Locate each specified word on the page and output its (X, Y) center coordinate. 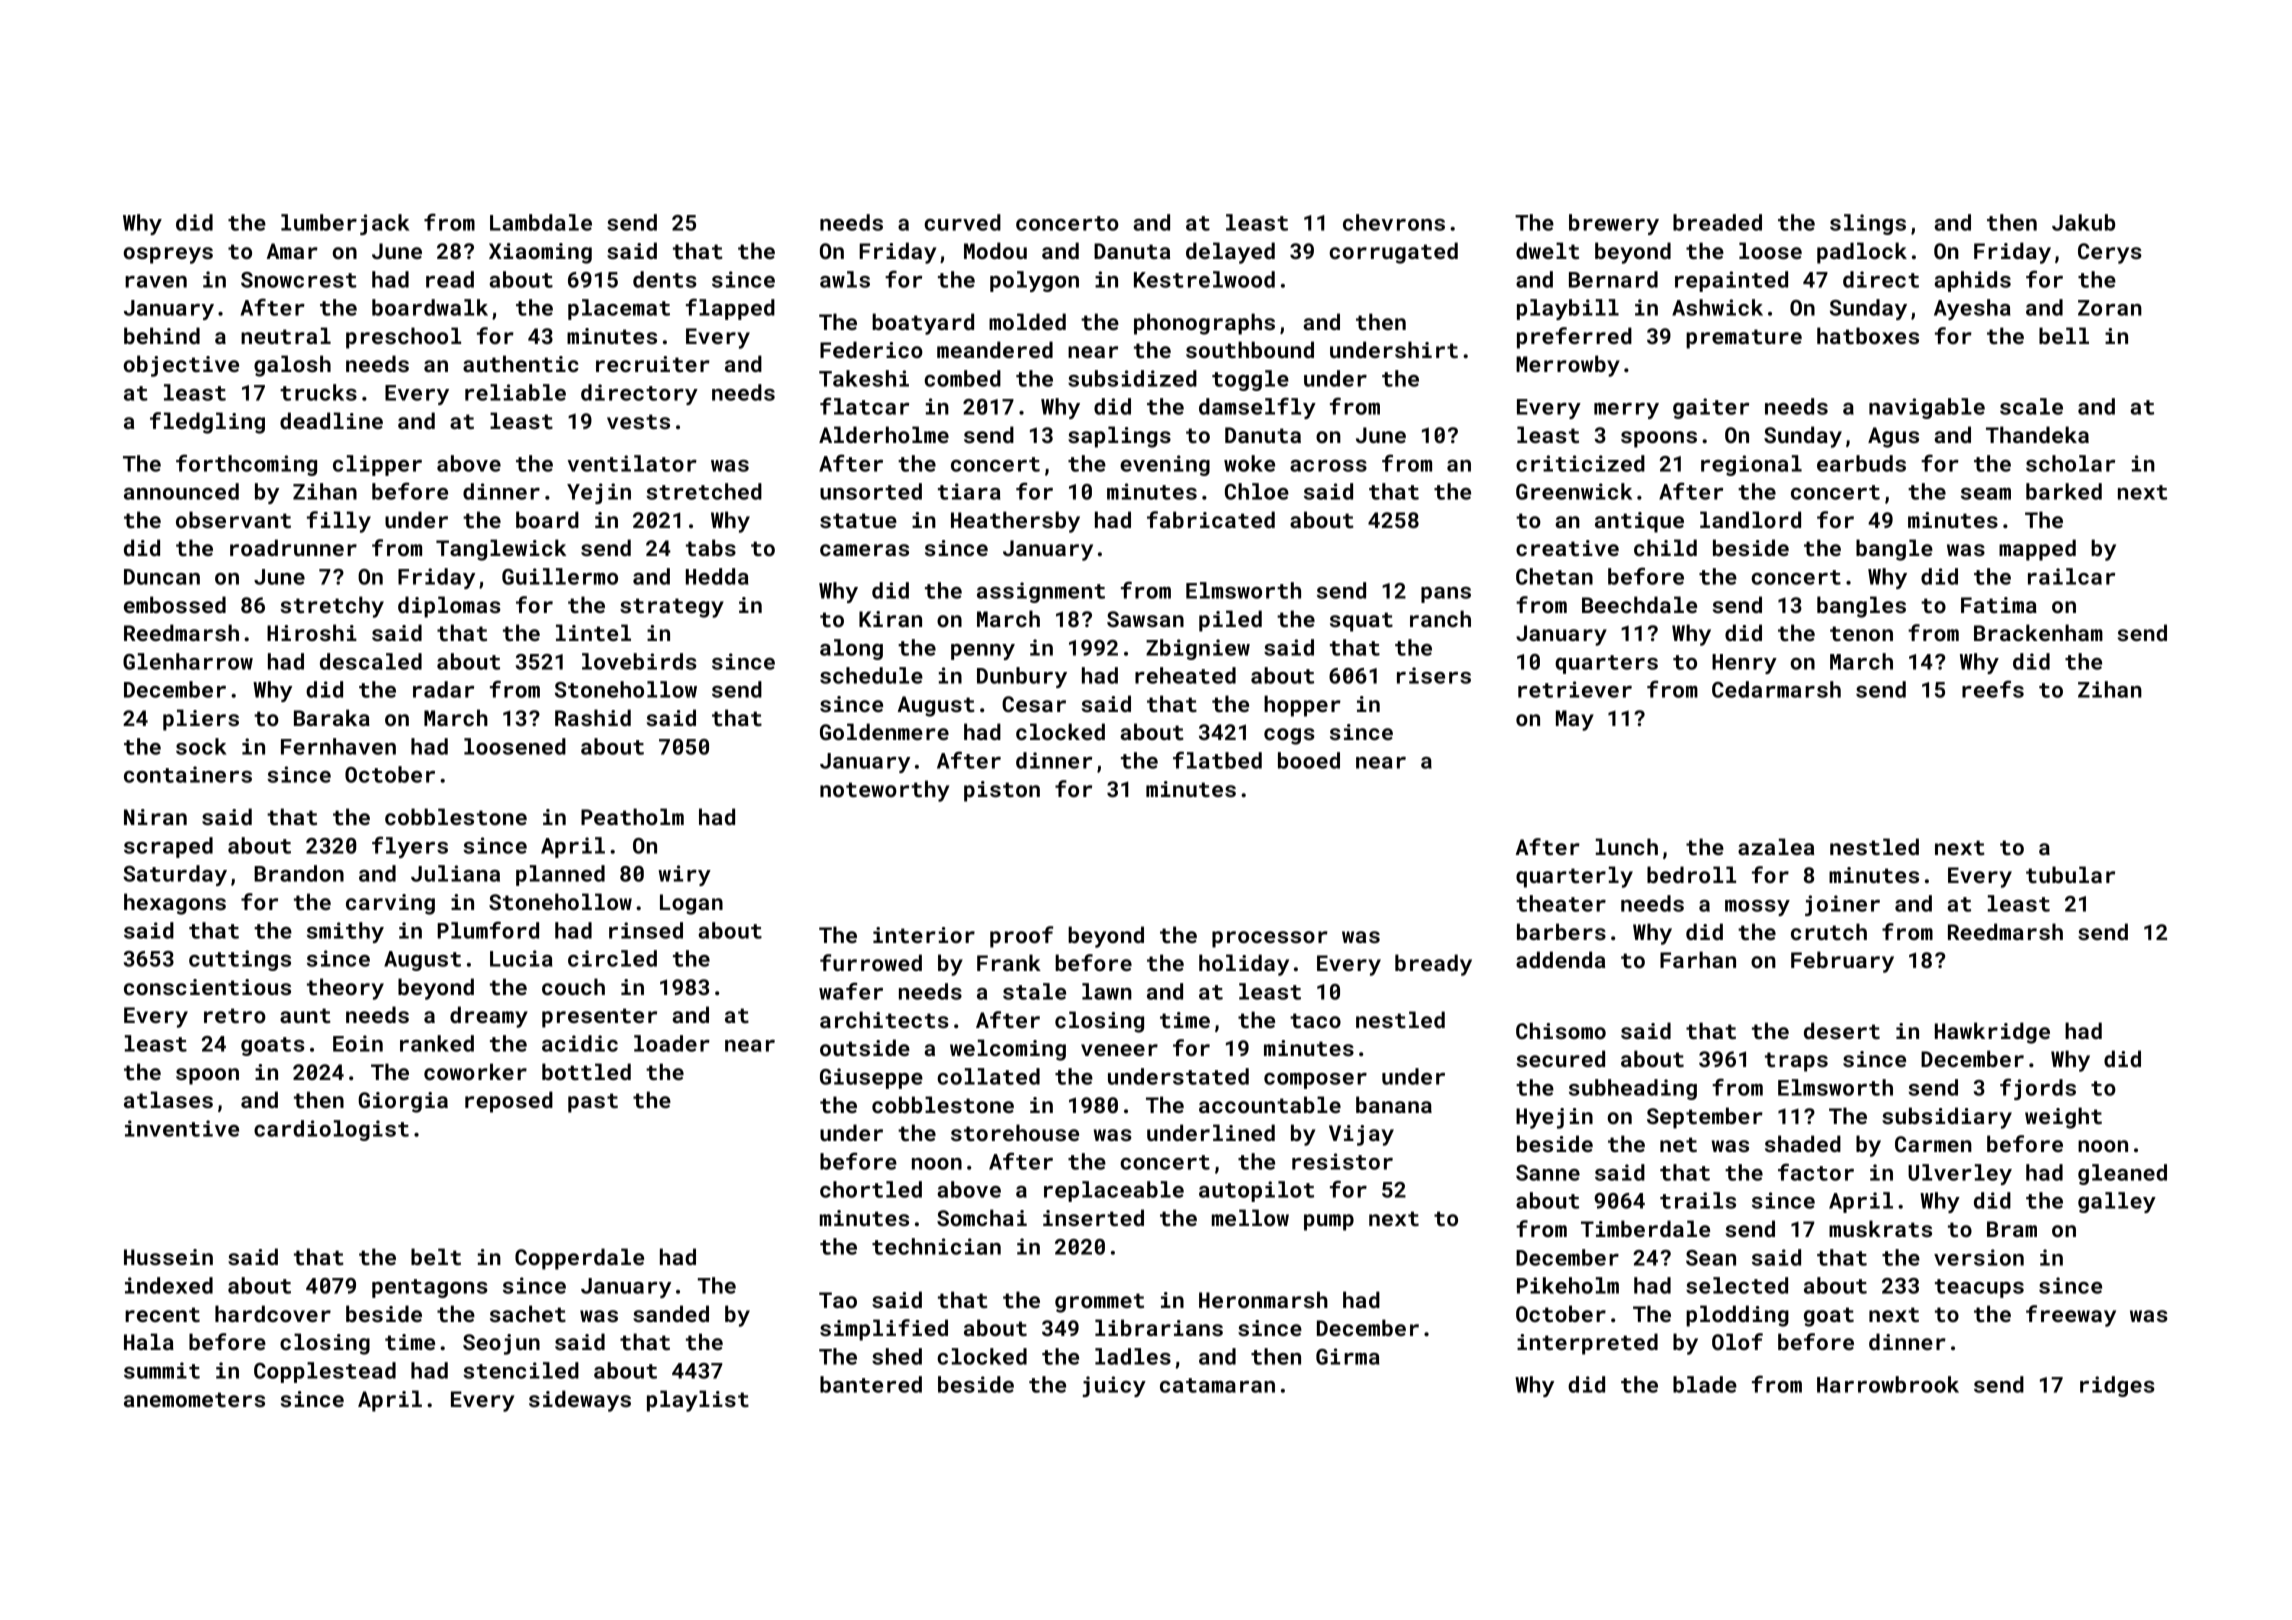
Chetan (1554, 576)
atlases (168, 1099)
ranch (1440, 618)
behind (162, 335)
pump (1329, 1222)
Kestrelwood (1204, 279)
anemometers (194, 1399)
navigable (1927, 408)
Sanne (1548, 1173)
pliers (201, 720)
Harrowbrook (1888, 1384)
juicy (1114, 1386)
